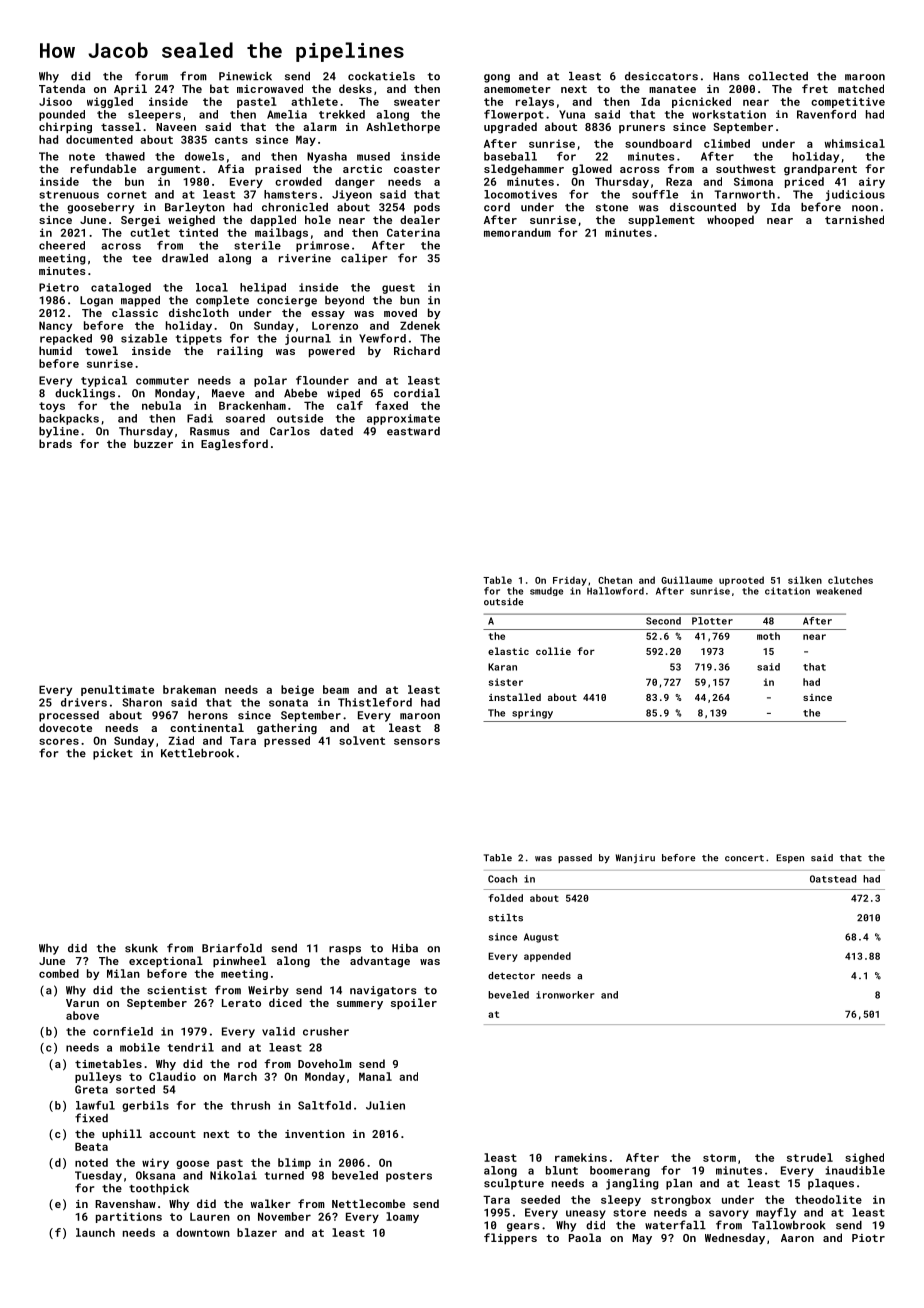 The image size is (924, 1308). What do you see at coordinates (59, 287) in the page?
I see `Pietro` at bounding box center [59, 287].
